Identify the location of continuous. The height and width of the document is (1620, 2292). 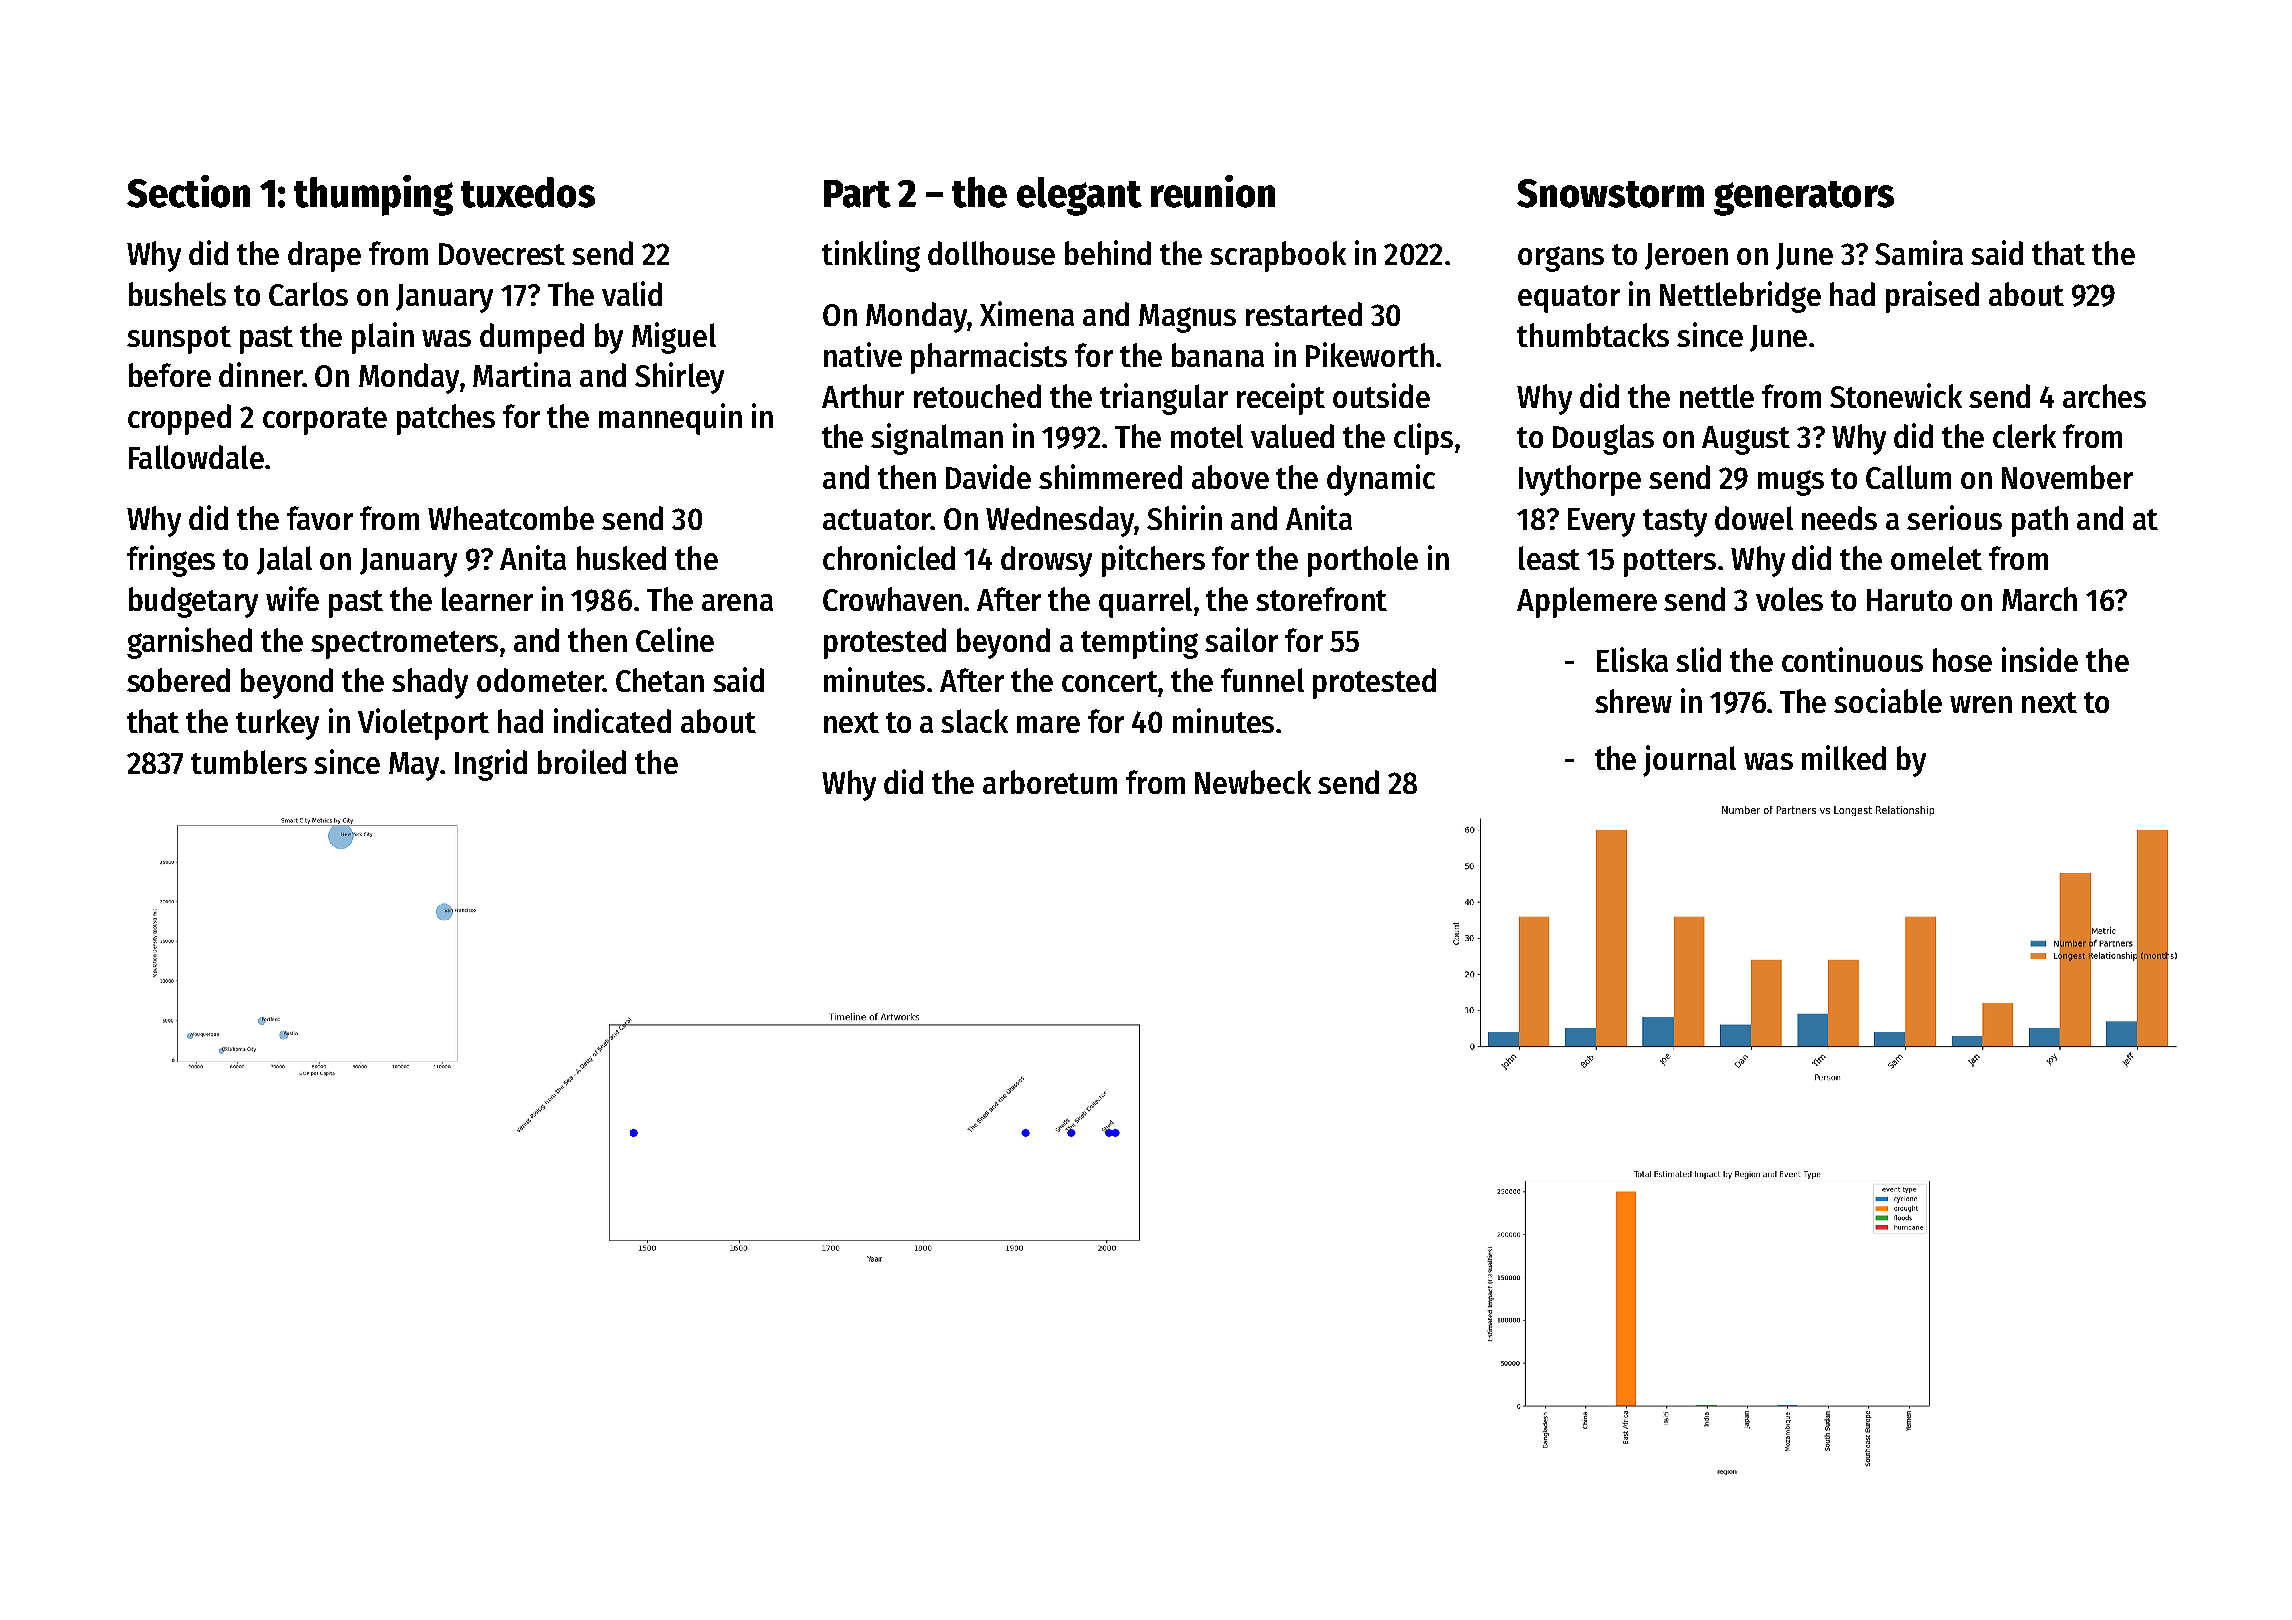
(1852, 659).
